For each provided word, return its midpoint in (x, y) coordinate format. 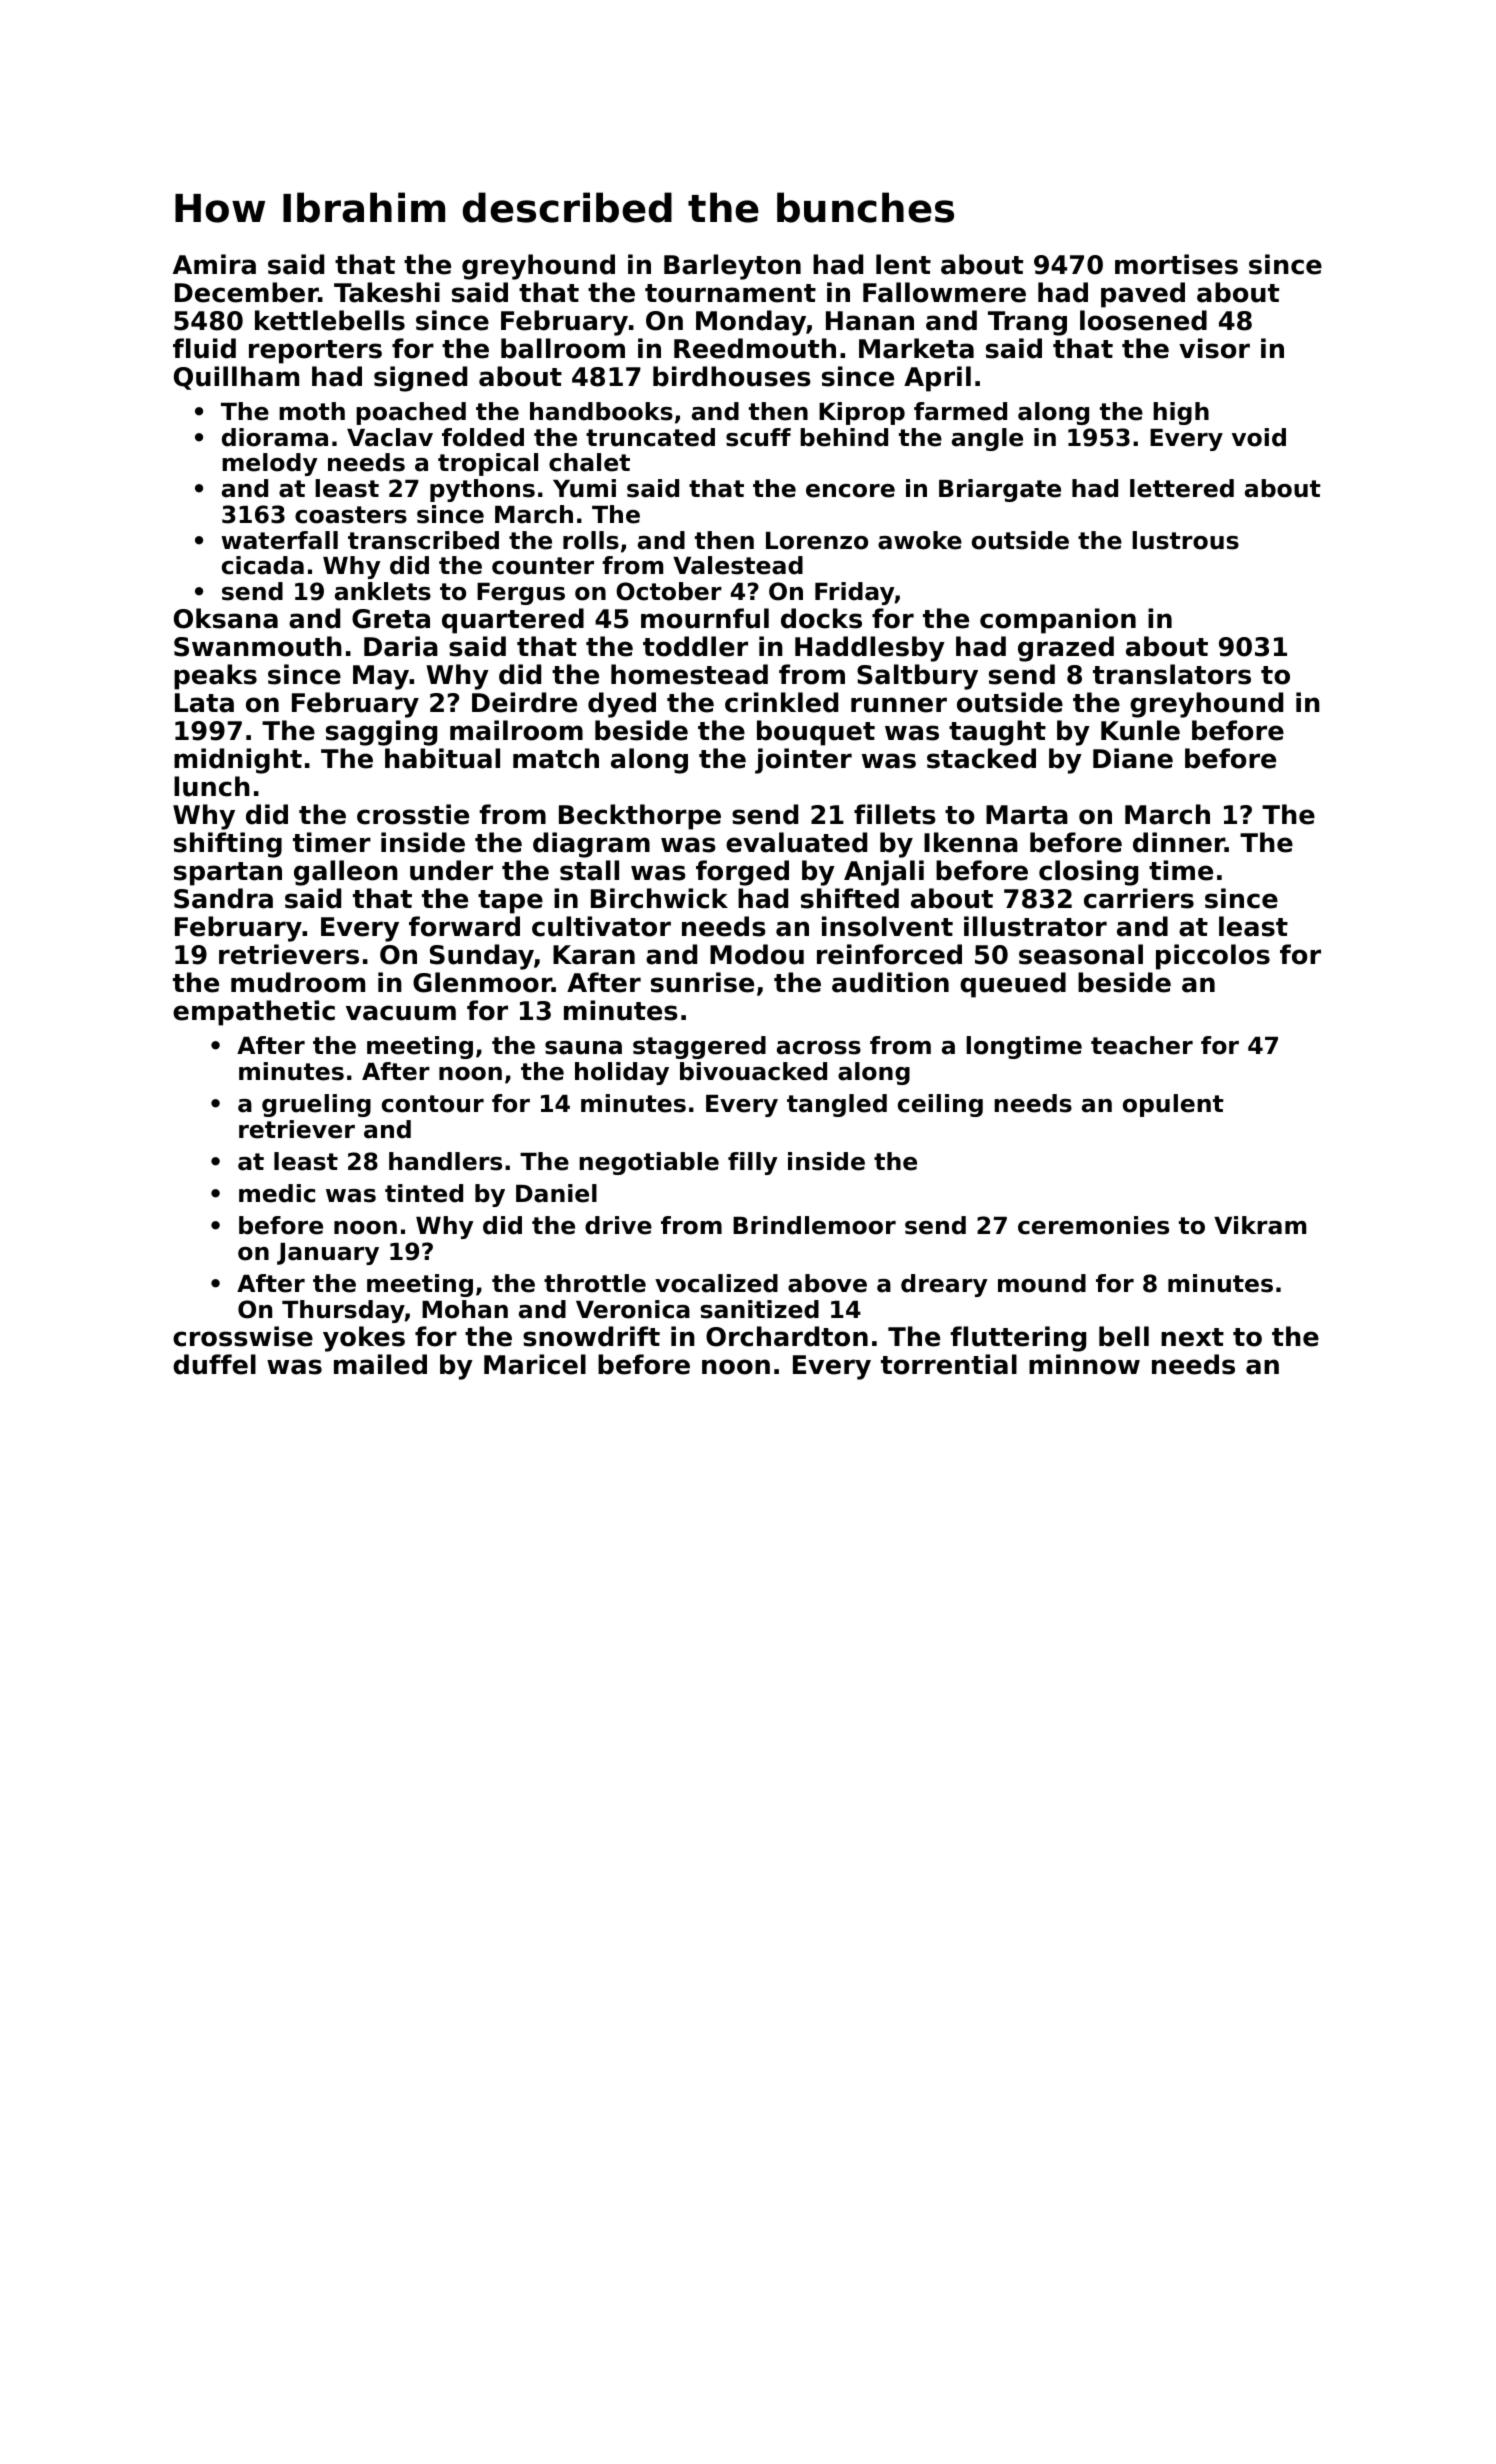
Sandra (223, 898)
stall (589, 870)
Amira (214, 264)
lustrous (1185, 540)
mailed (380, 1364)
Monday (751, 323)
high (1181, 413)
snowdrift (591, 1336)
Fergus (521, 594)
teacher (1142, 1045)
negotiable (649, 1163)
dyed (622, 705)
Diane (1133, 758)
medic (277, 1193)
